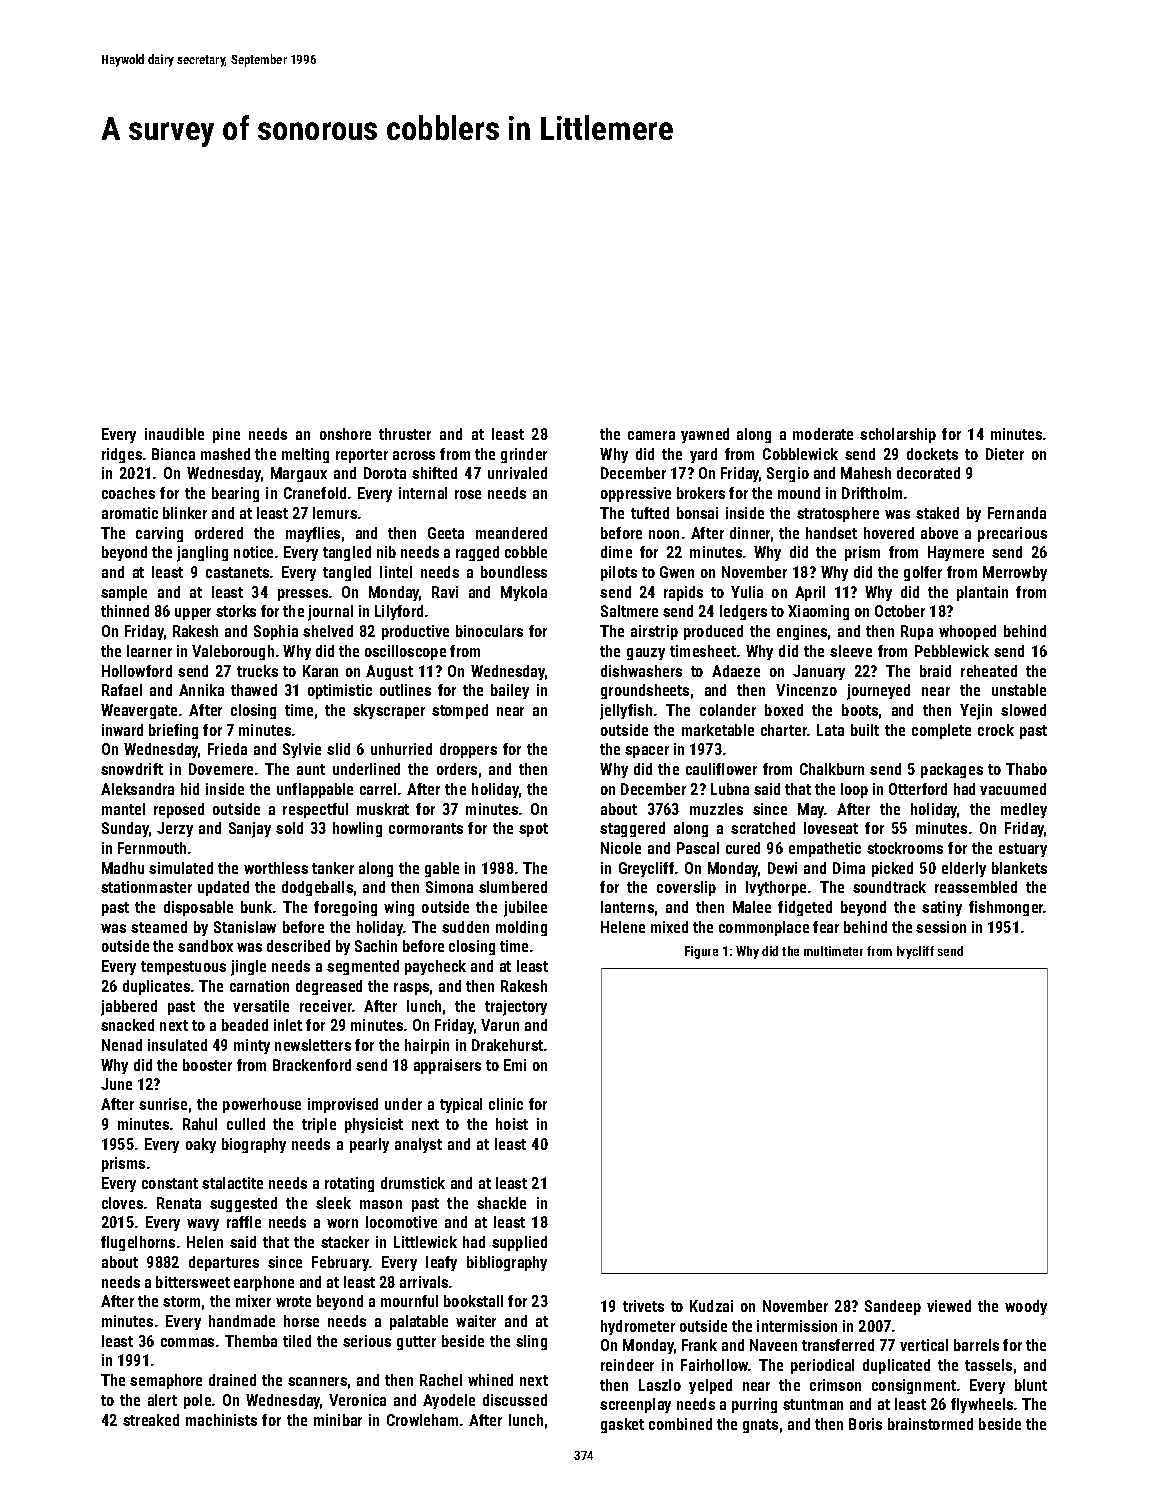 The height and width of the page is (1487, 1149). Describe the element at coordinates (956, 553) in the page. I see `Haymere` at that location.
